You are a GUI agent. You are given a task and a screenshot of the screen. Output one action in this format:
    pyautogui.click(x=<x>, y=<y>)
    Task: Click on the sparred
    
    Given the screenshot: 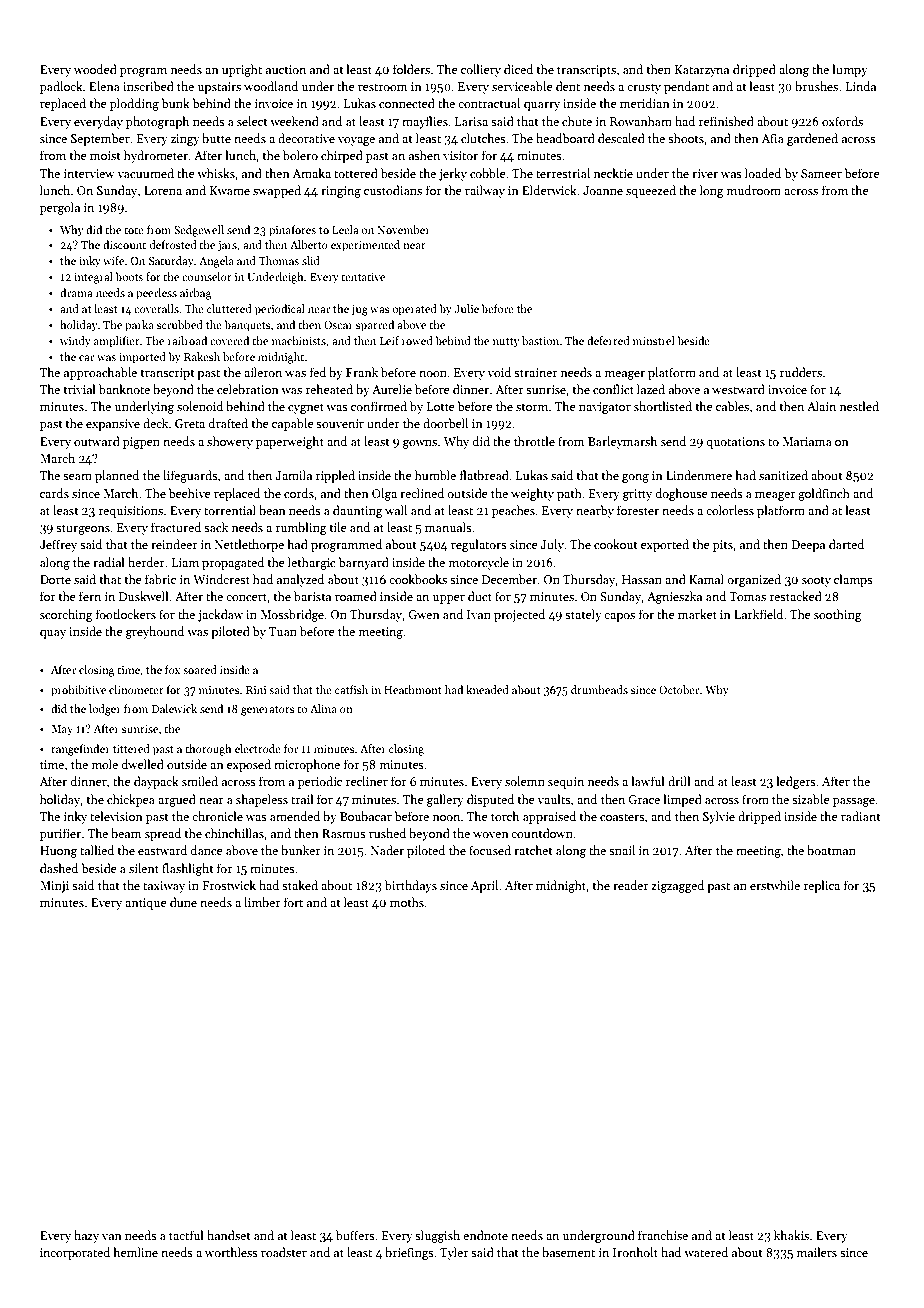 What is the action you would take?
    pyautogui.click(x=375, y=326)
